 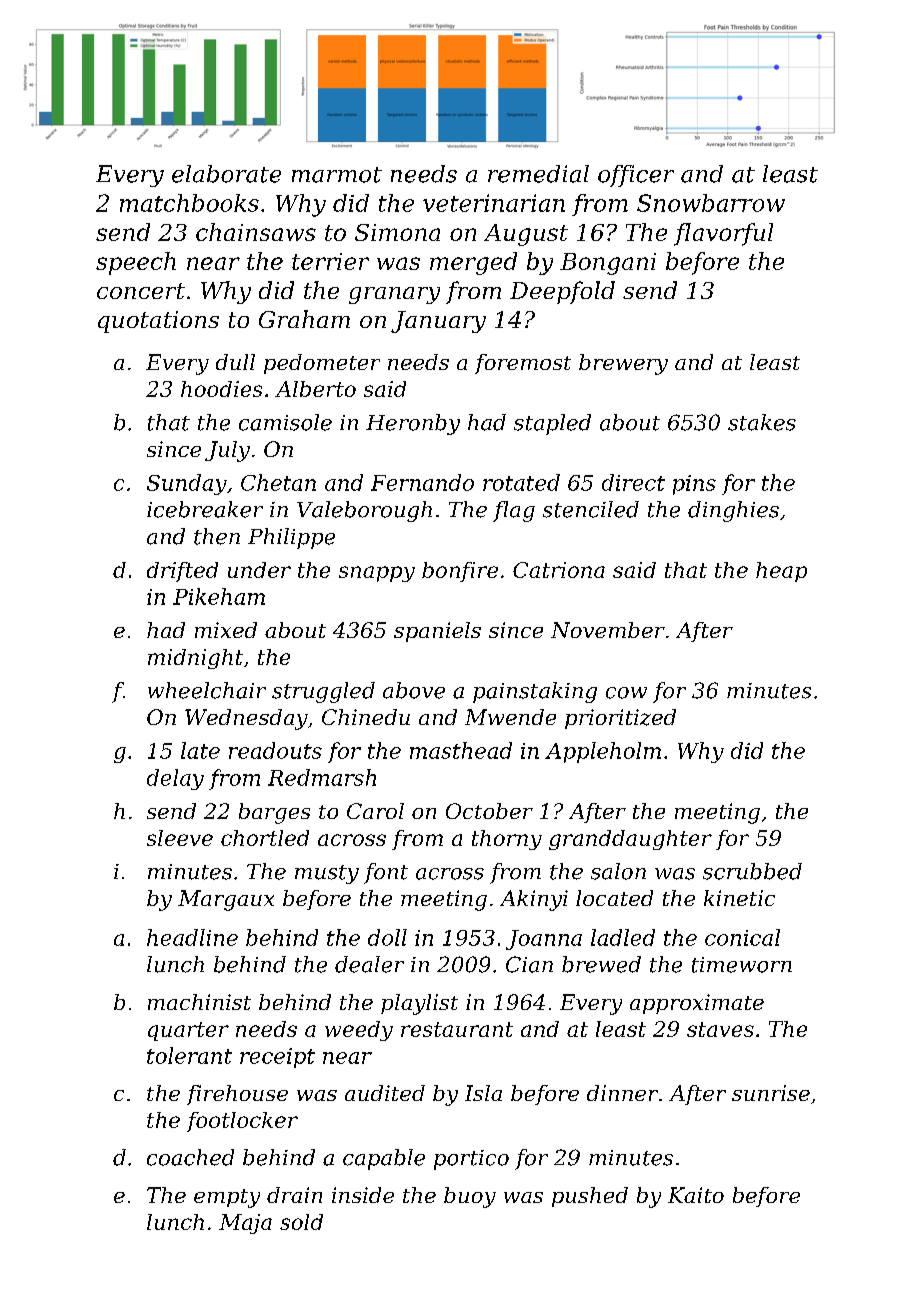 What do you see at coordinates (221, 389) in the screenshot?
I see `hoodies` at bounding box center [221, 389].
